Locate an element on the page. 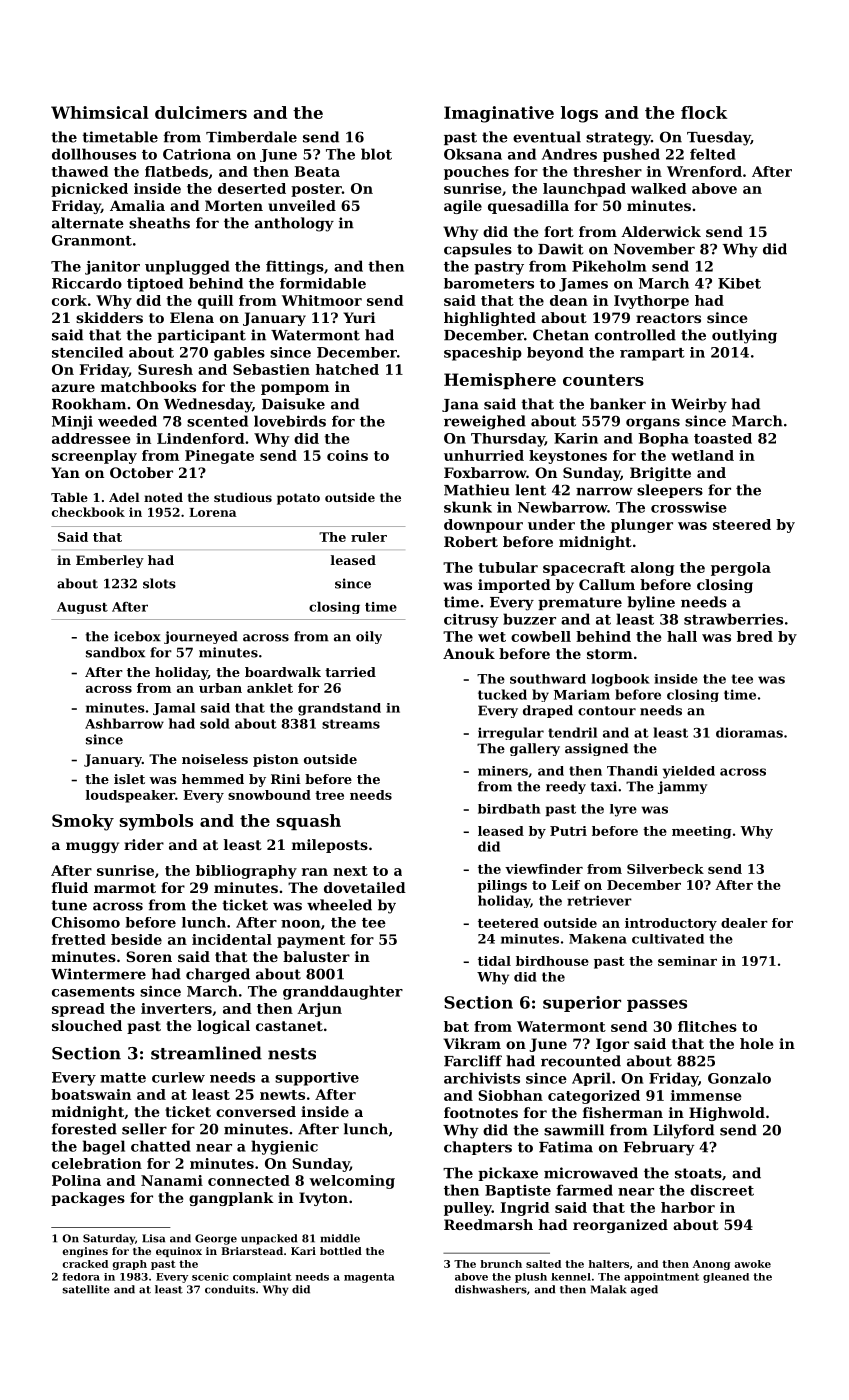 This page has height=1400, width=849. Imaginative is located at coordinates (499, 114).
